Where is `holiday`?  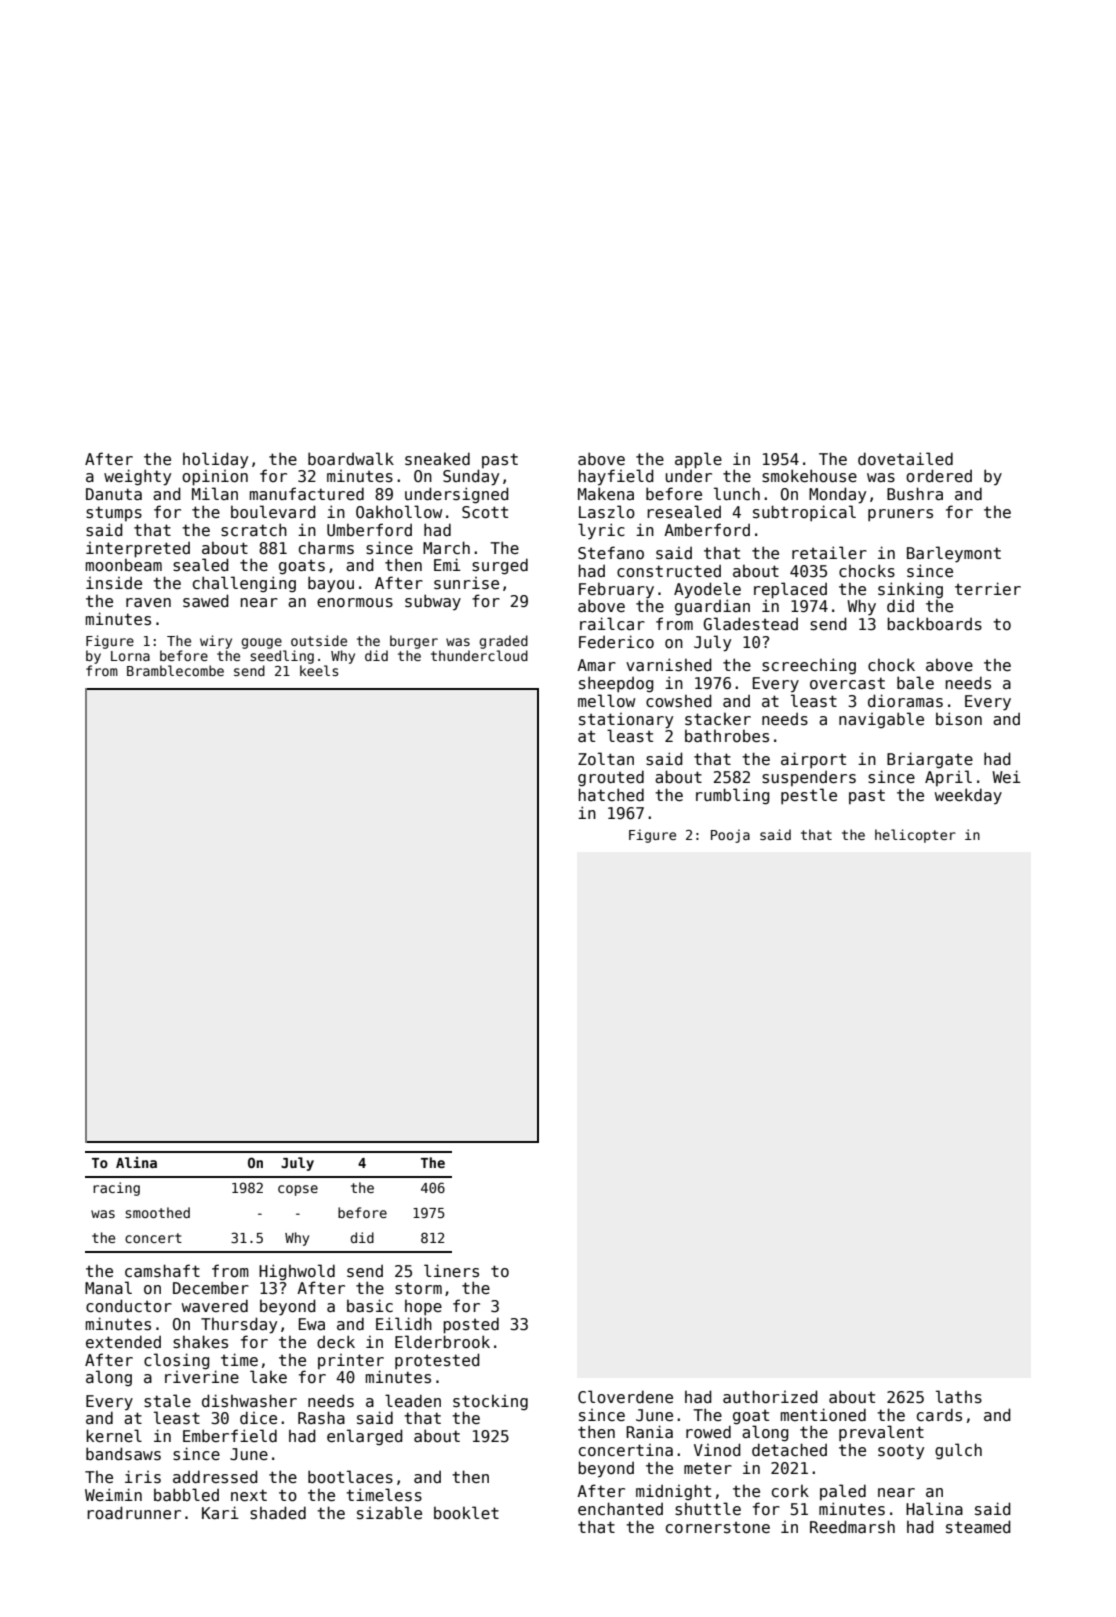
holiday is located at coordinates (215, 460).
